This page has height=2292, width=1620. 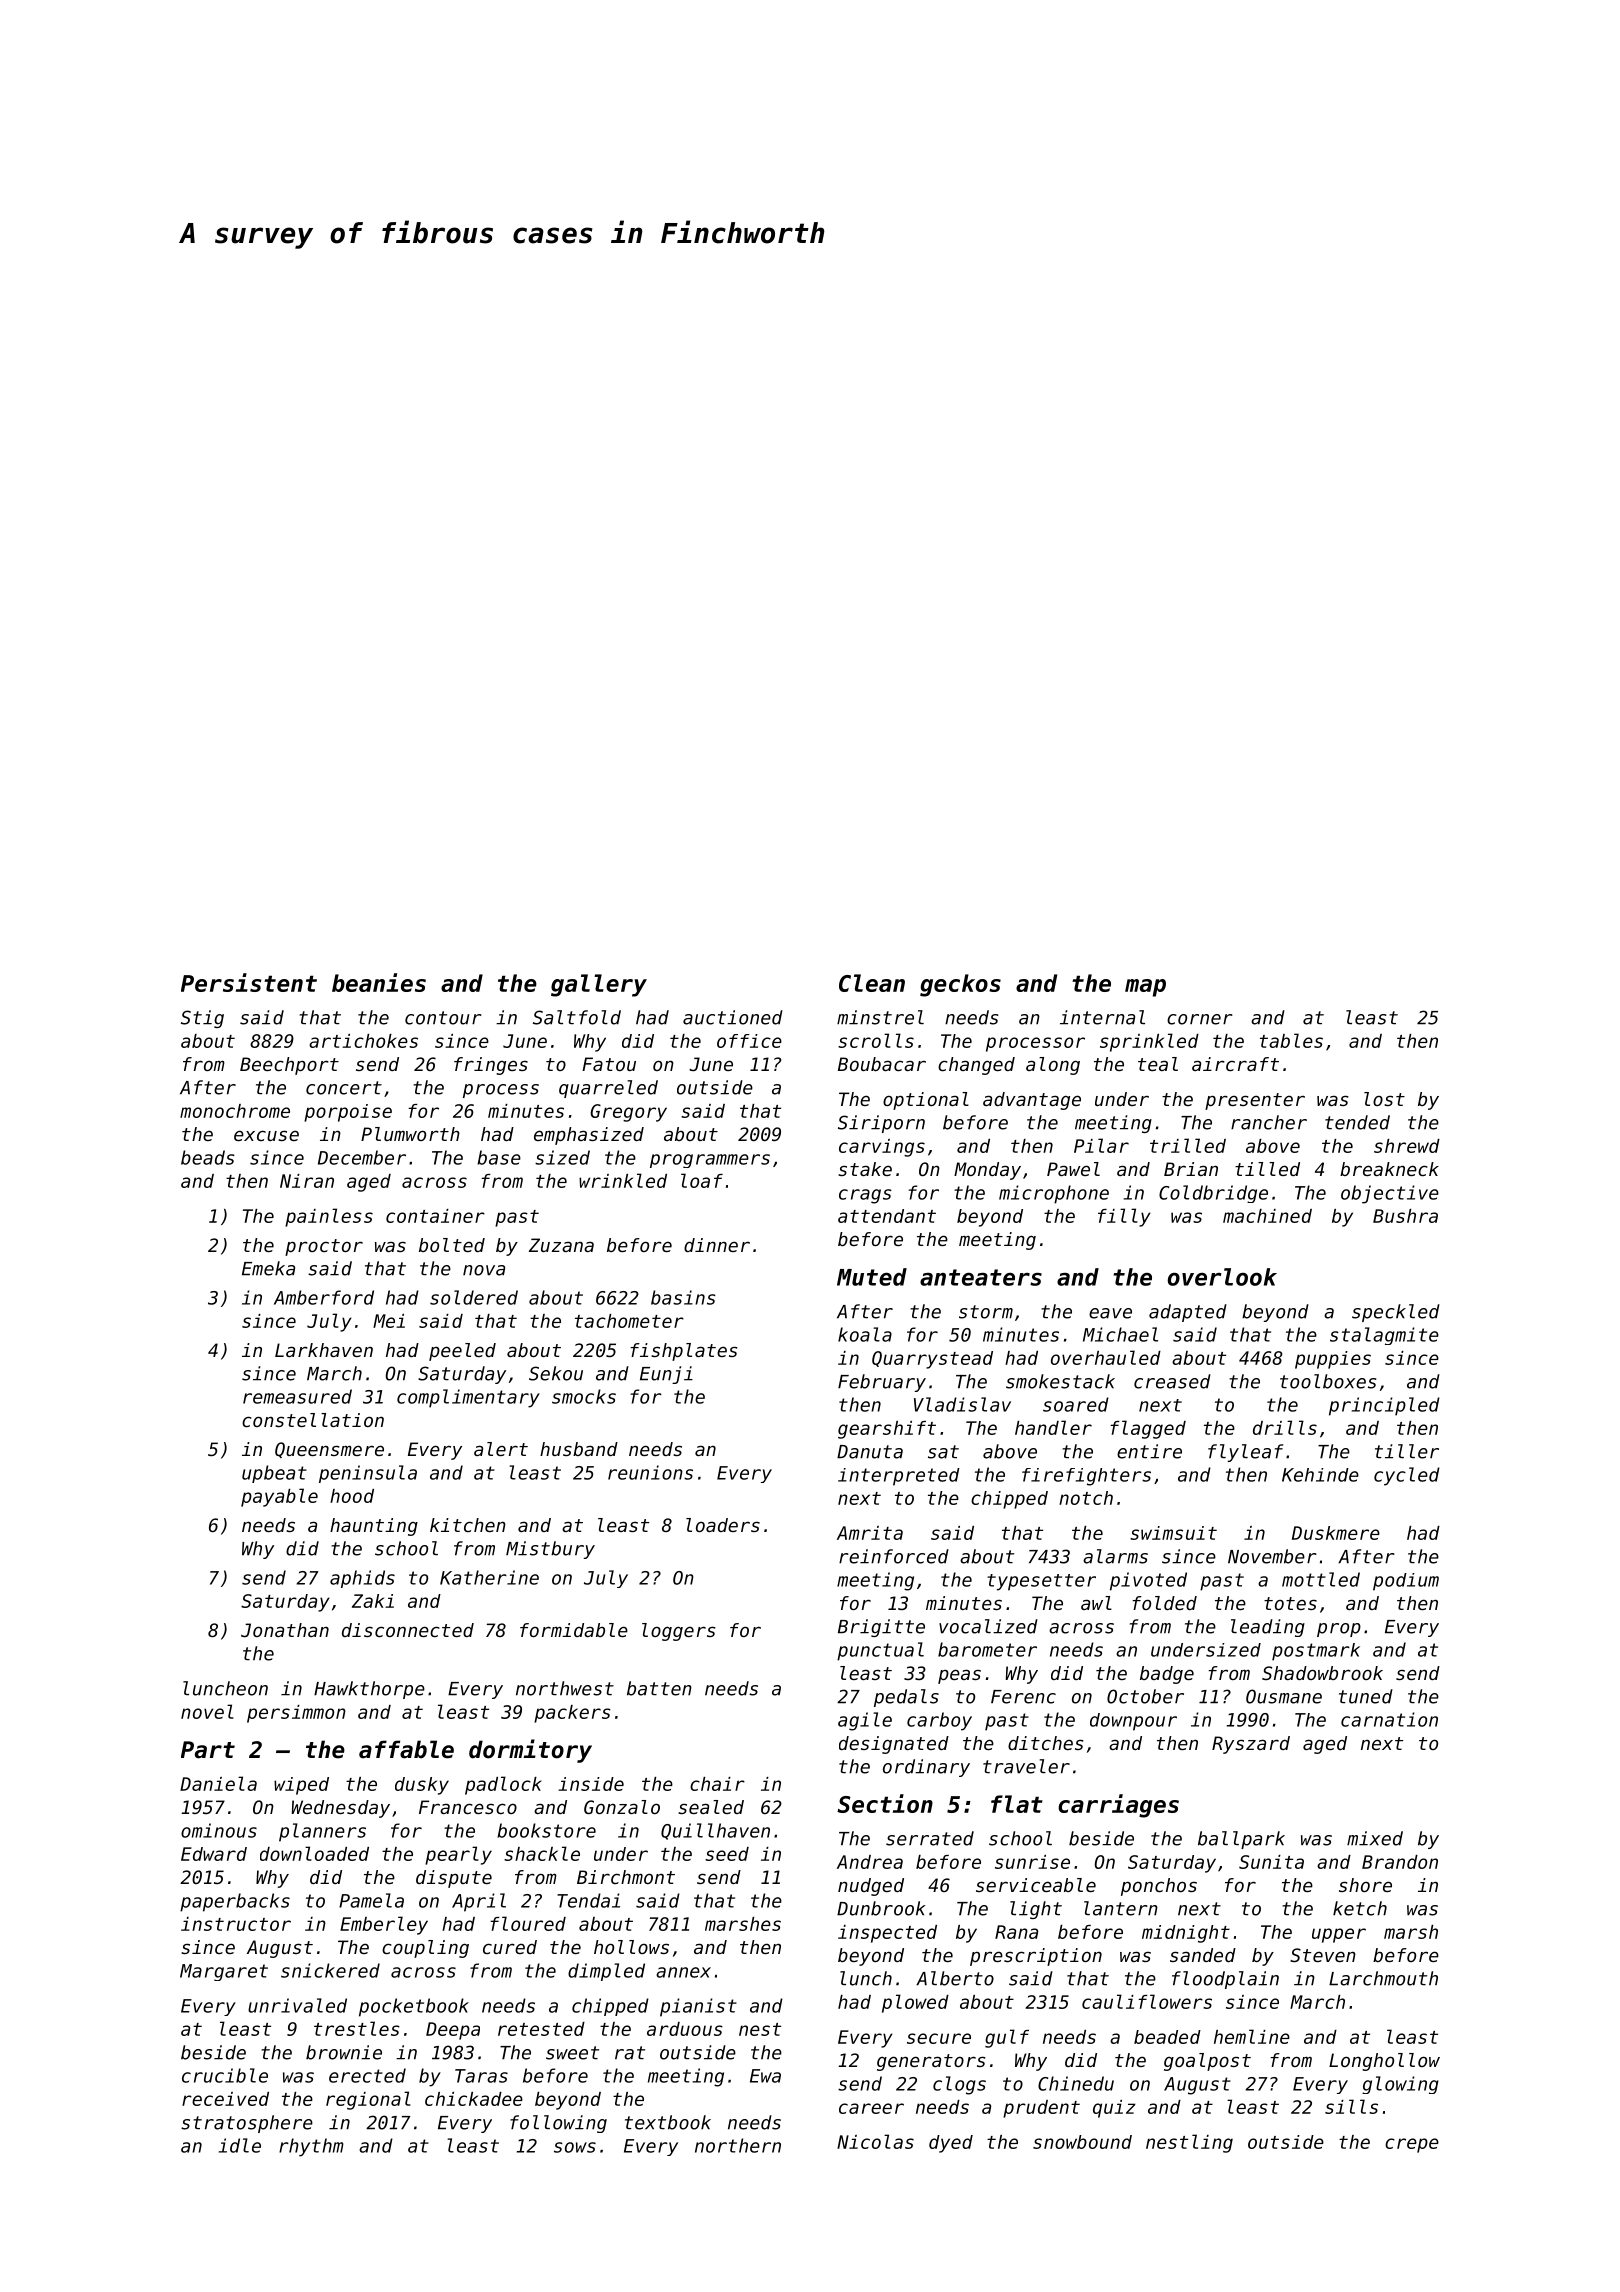 What do you see at coordinates (951, 2144) in the page?
I see `dyed` at bounding box center [951, 2144].
